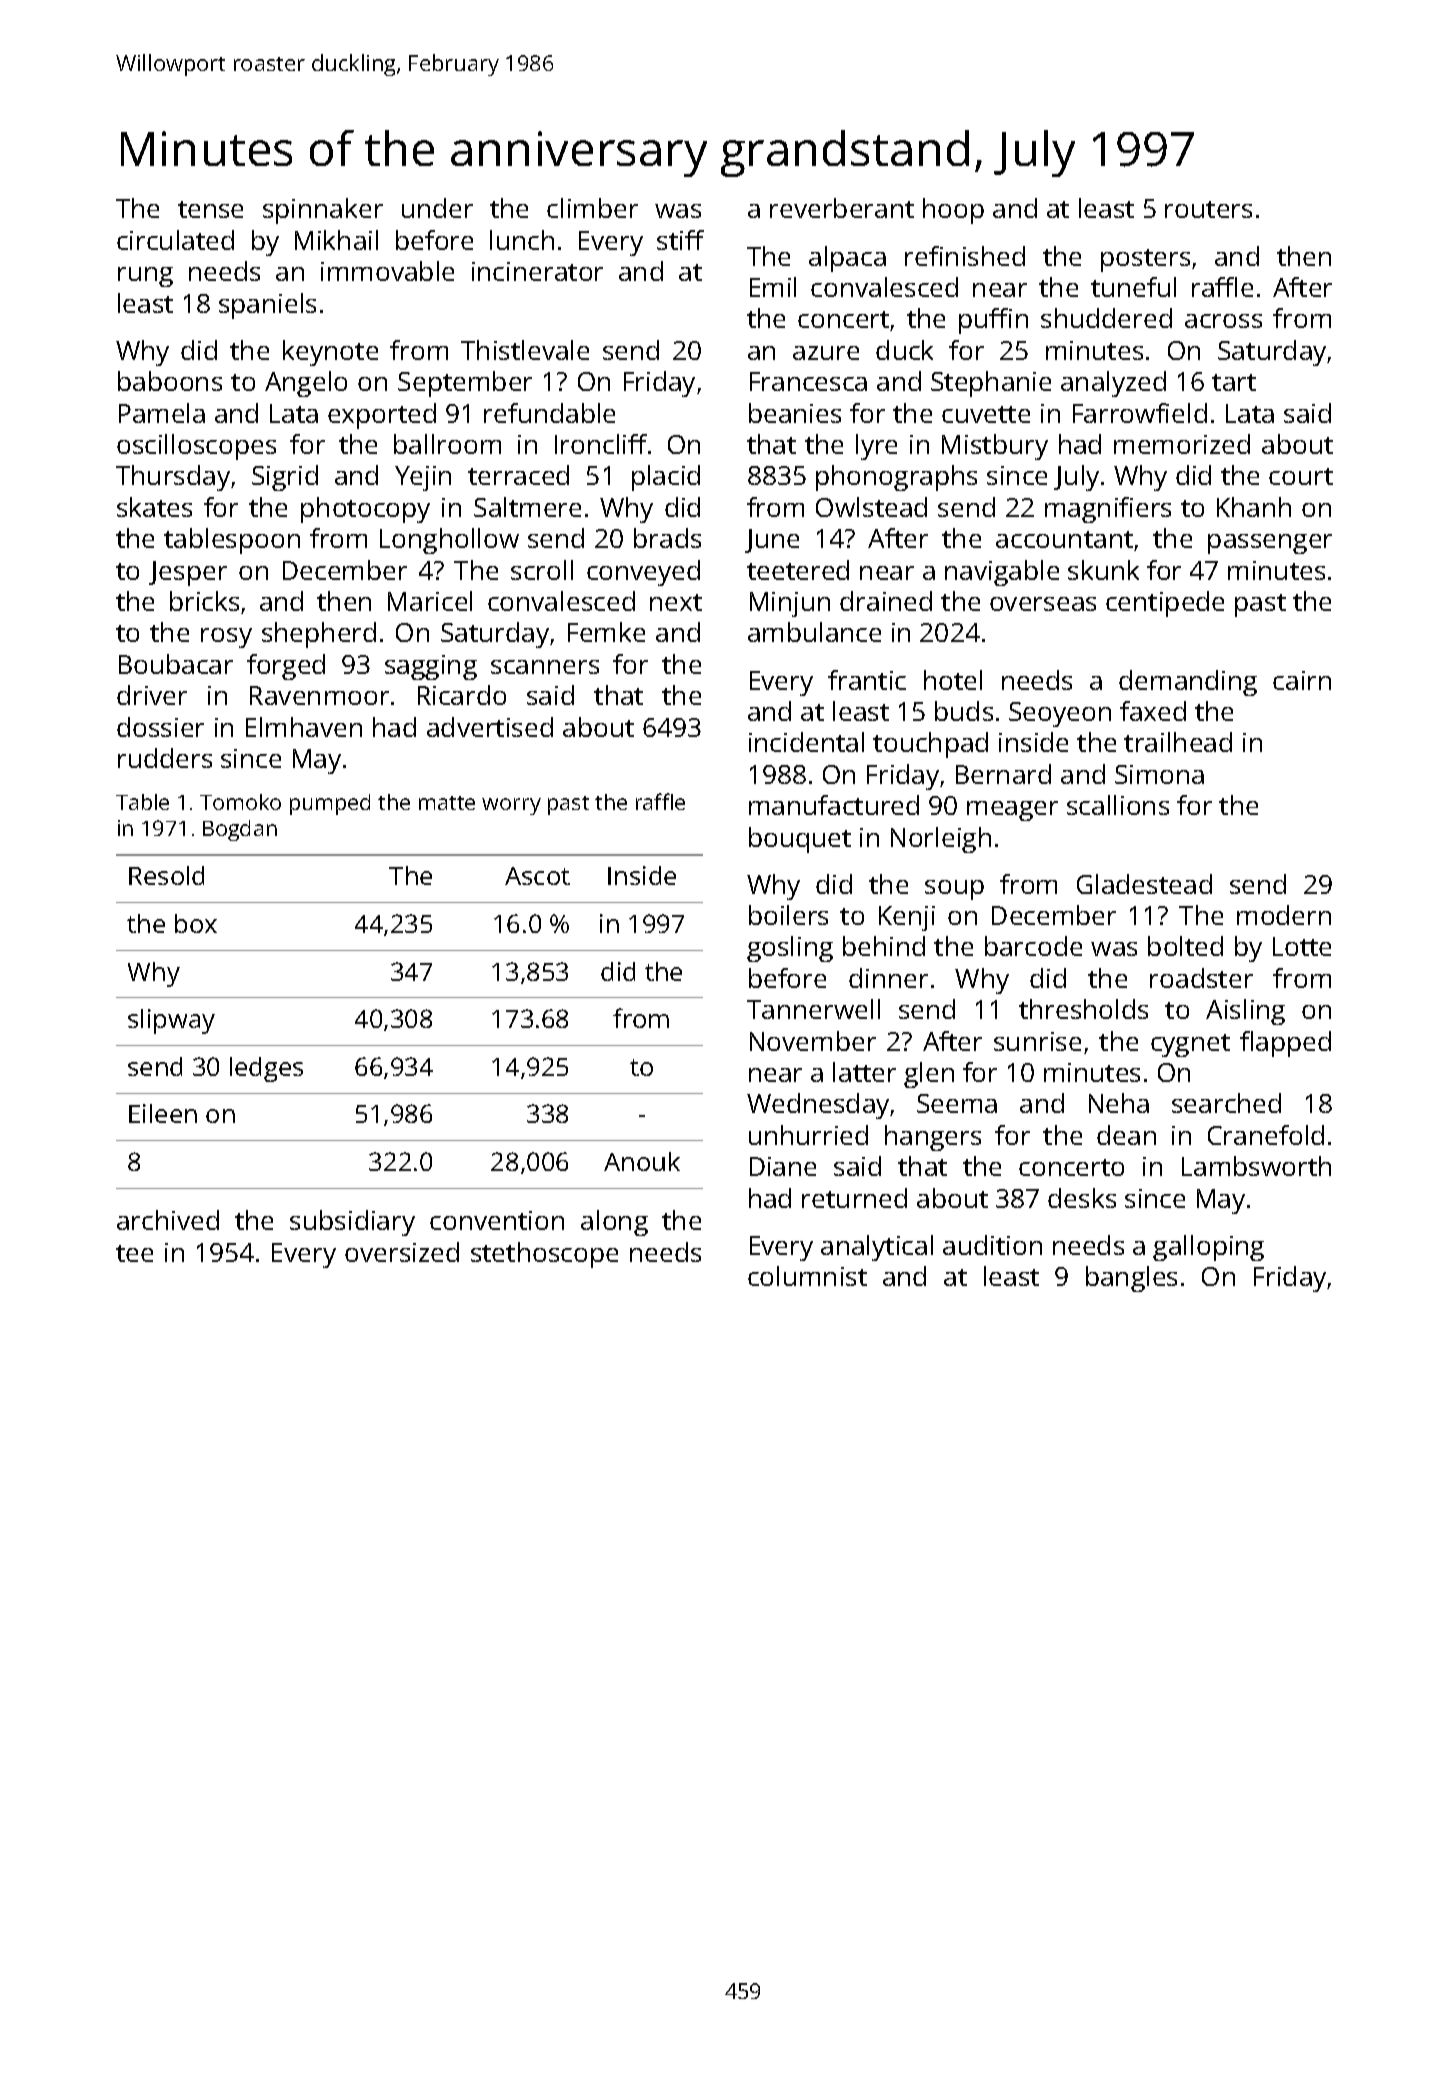 The image size is (1450, 2100). I want to click on skates, so click(154, 507).
